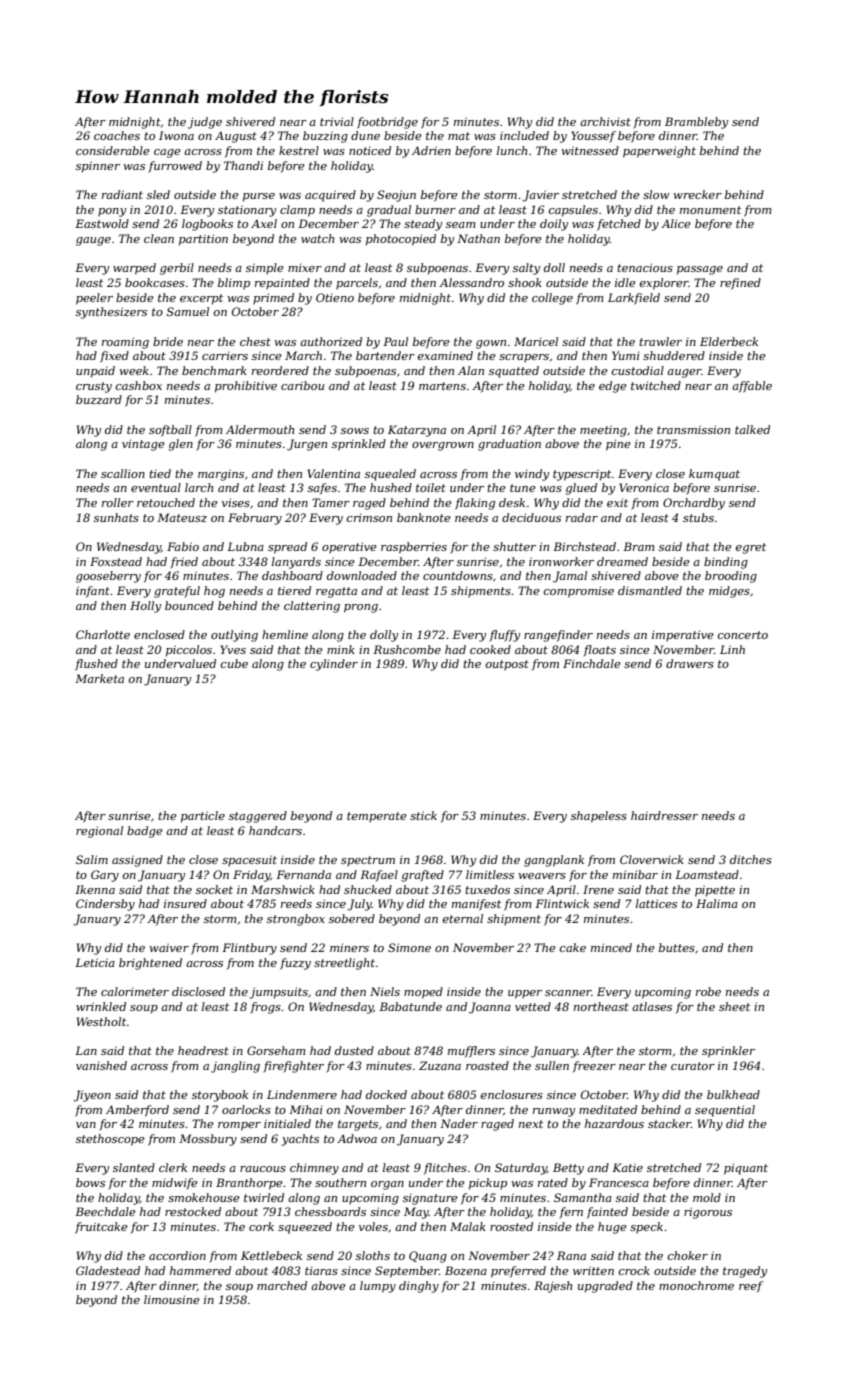 This screenshot has width=849, height=1400. Describe the element at coordinates (385, 355) in the screenshot. I see `bartender` at that location.
